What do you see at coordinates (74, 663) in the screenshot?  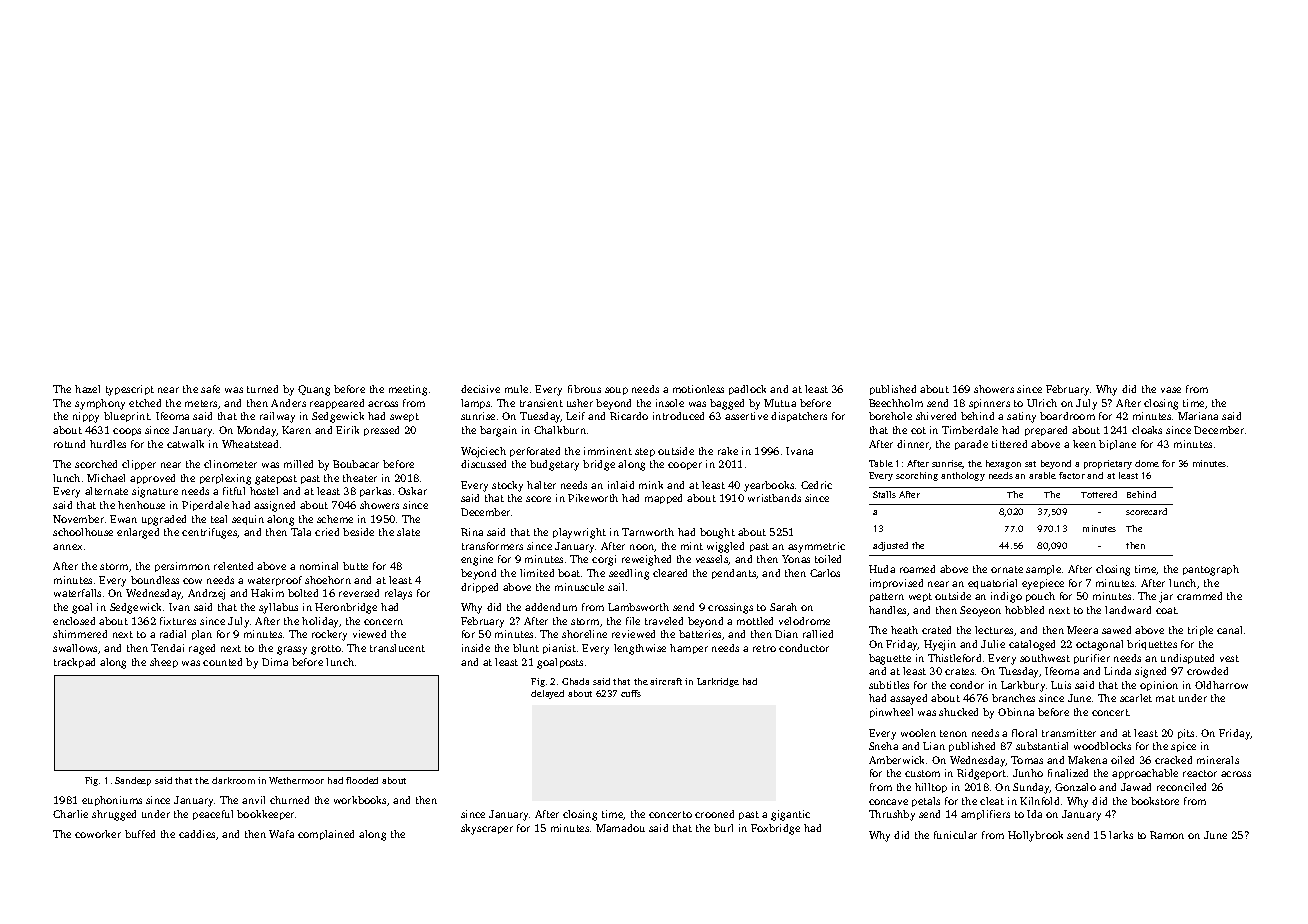 I see `trackpad` at bounding box center [74, 663].
